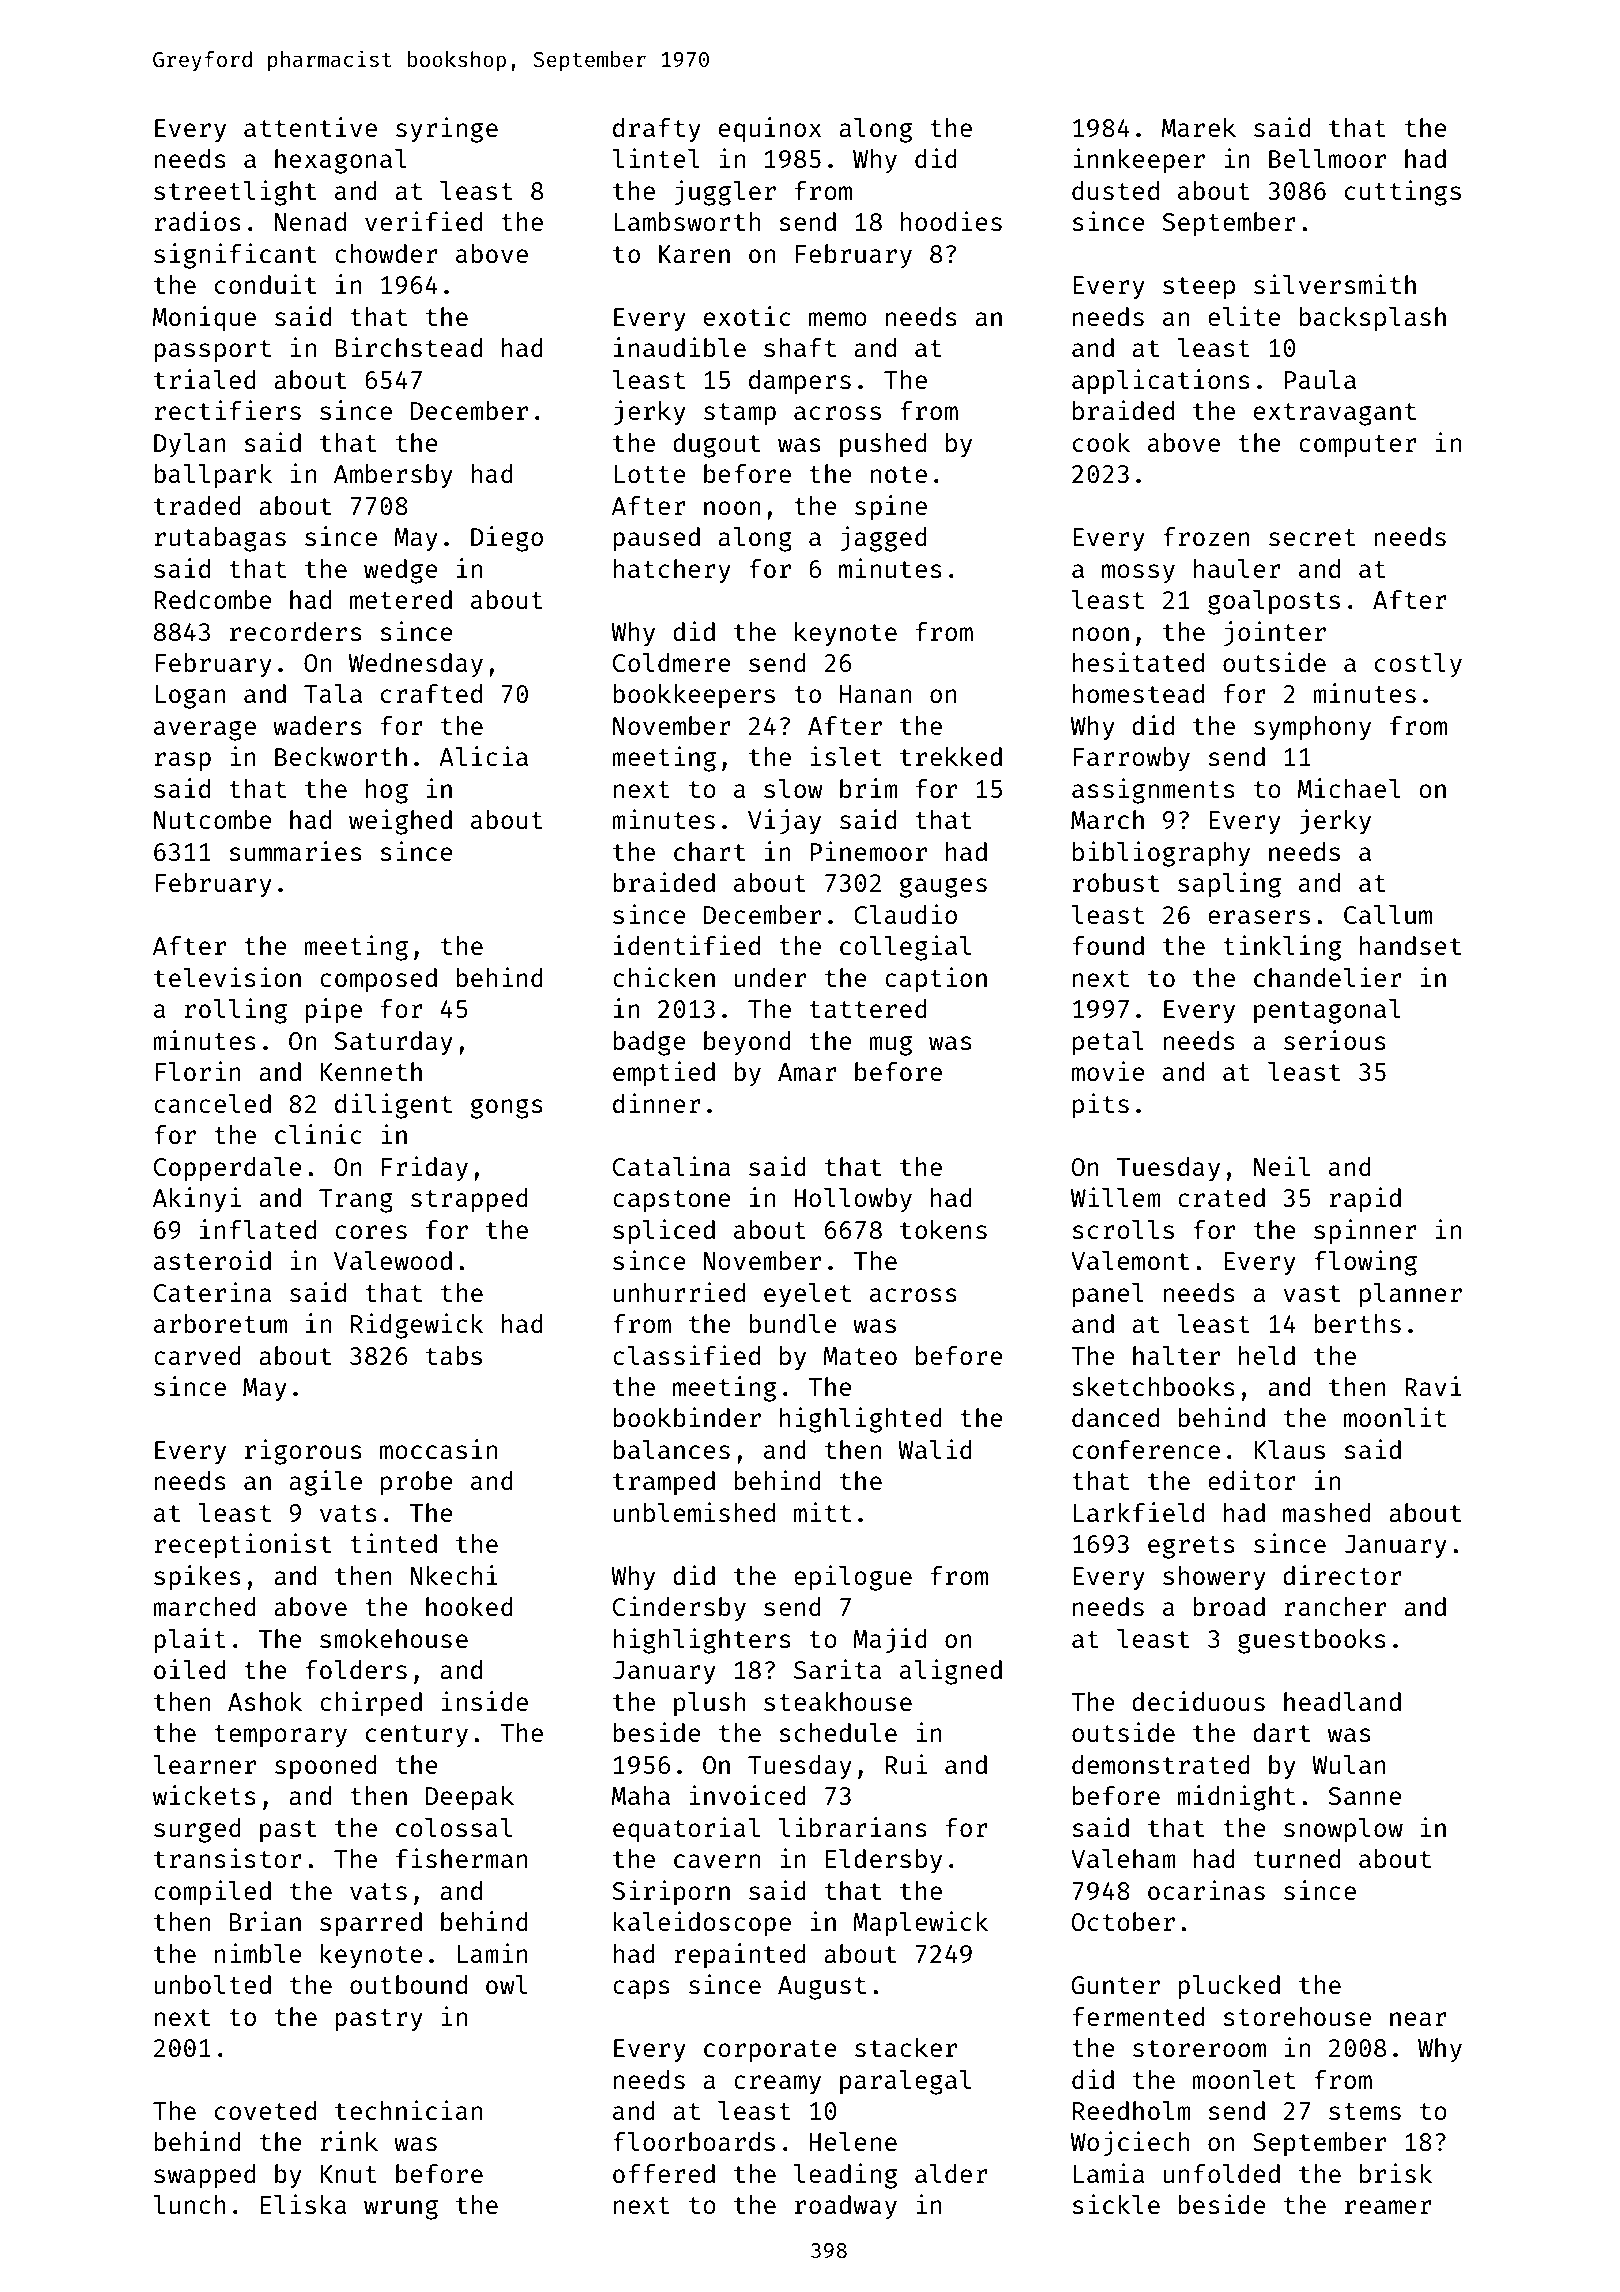 This image has height=2292, width=1620. Describe the element at coordinates (212, 1984) in the image. I see `unbolted` at that location.
